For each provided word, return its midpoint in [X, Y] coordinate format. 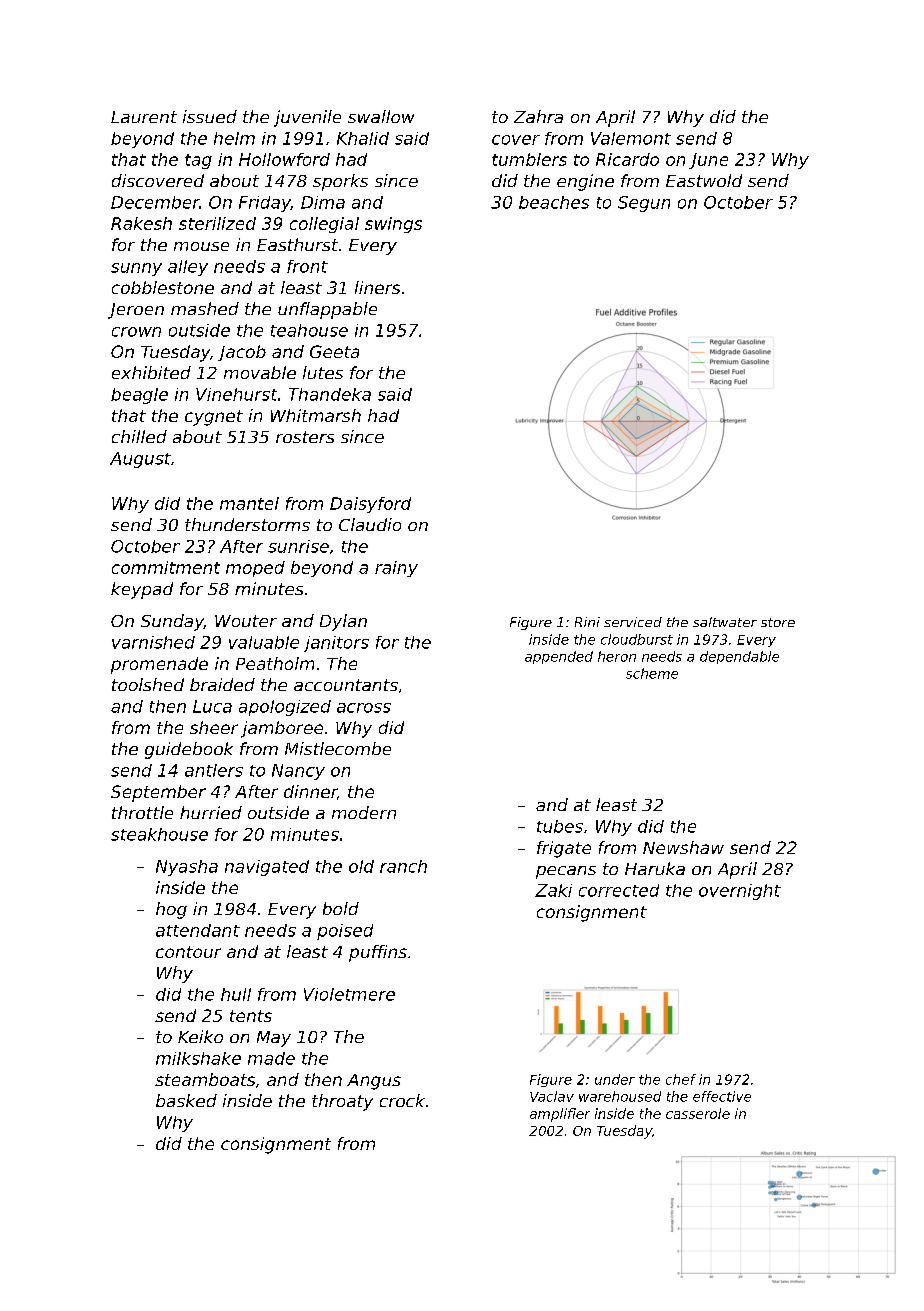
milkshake [198, 1058]
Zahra [538, 116]
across [364, 708]
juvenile [307, 118]
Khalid [363, 138]
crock [402, 1100]
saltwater [725, 622]
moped [255, 569]
